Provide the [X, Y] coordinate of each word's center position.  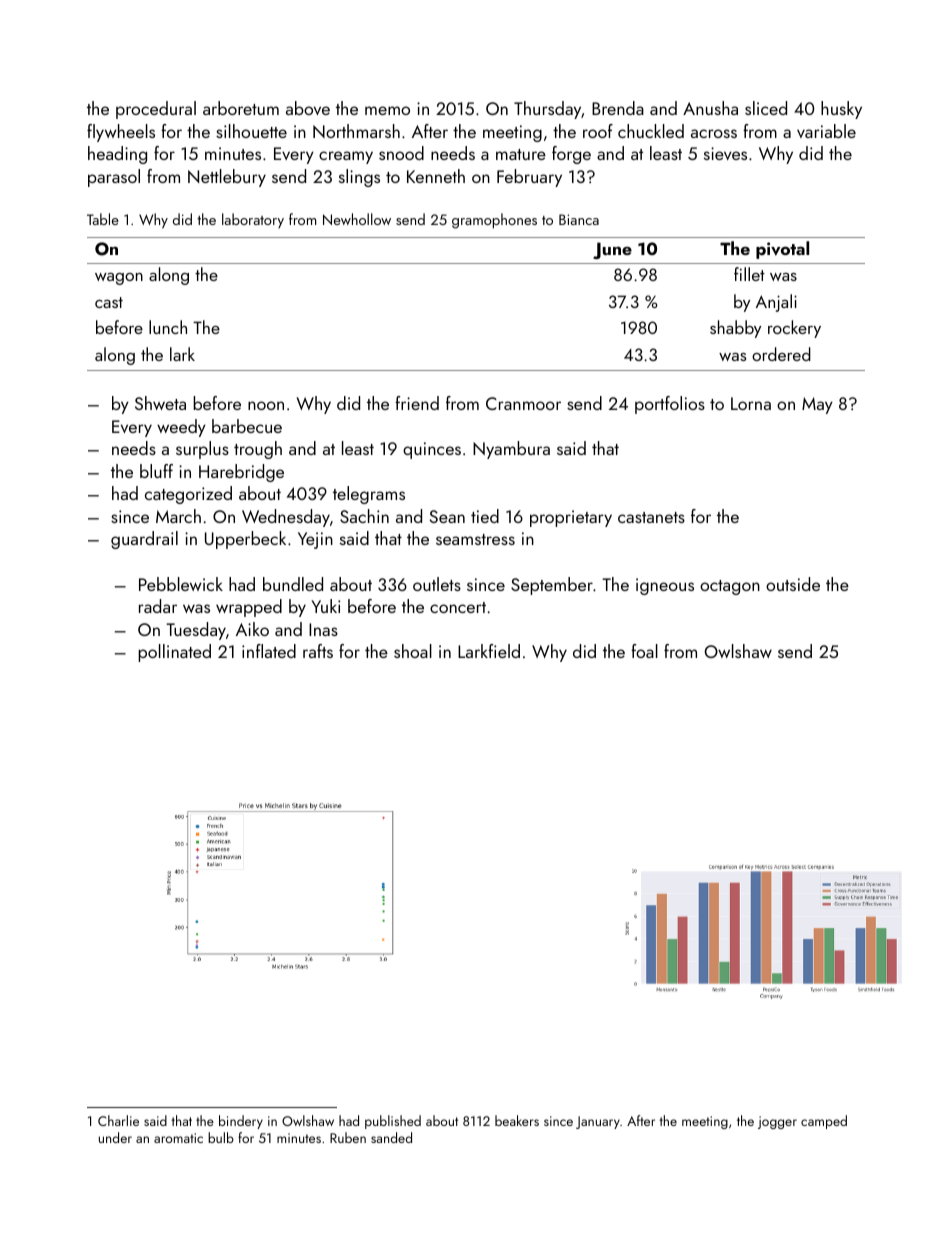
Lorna [751, 403]
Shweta [160, 403]
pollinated [174, 653]
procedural [156, 110]
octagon [730, 587]
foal [644, 651]
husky [841, 110]
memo [387, 110]
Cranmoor [523, 403]
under [115, 1137]
